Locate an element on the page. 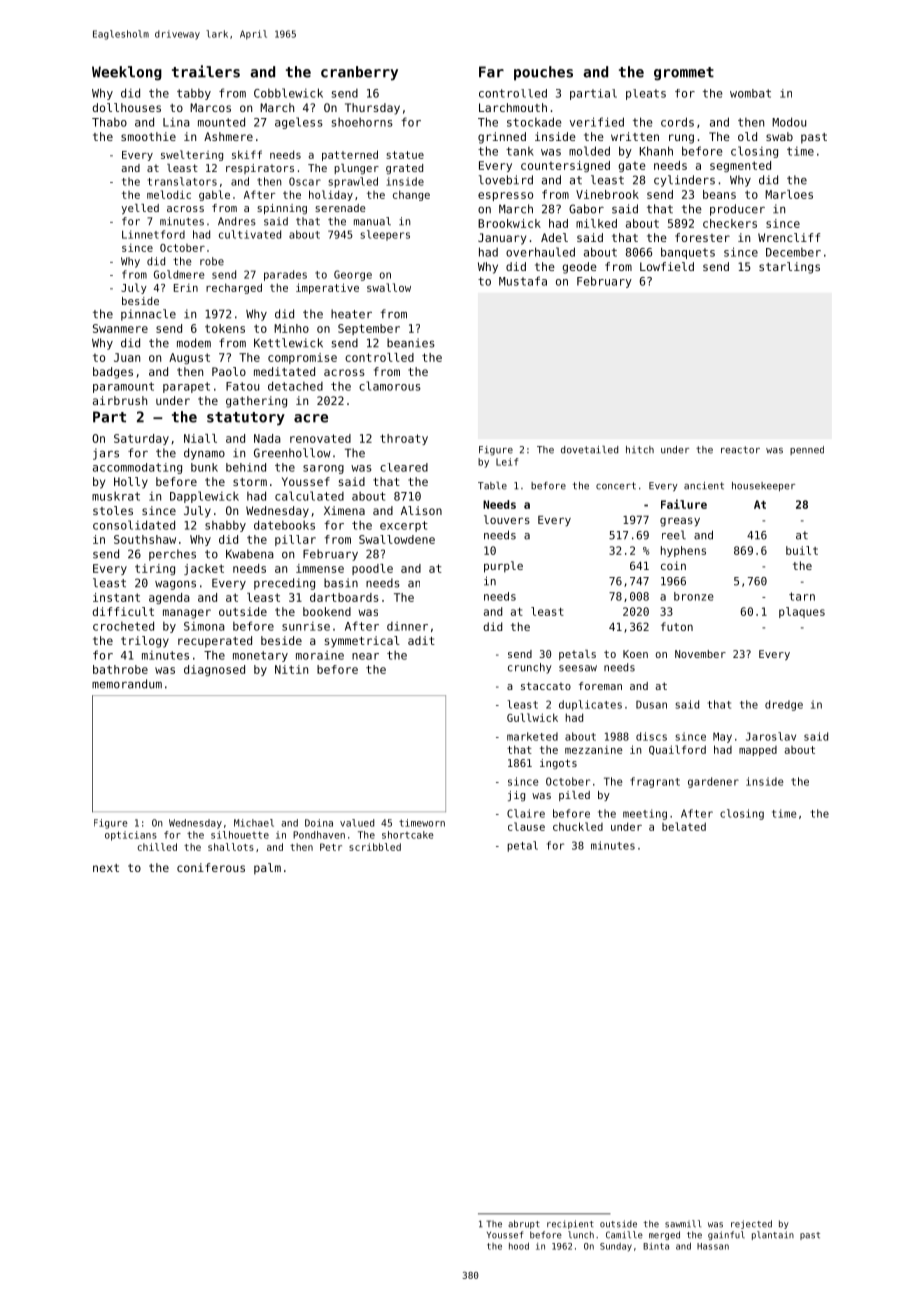 The height and width of the document is (1308, 924). grommet is located at coordinates (684, 74).
